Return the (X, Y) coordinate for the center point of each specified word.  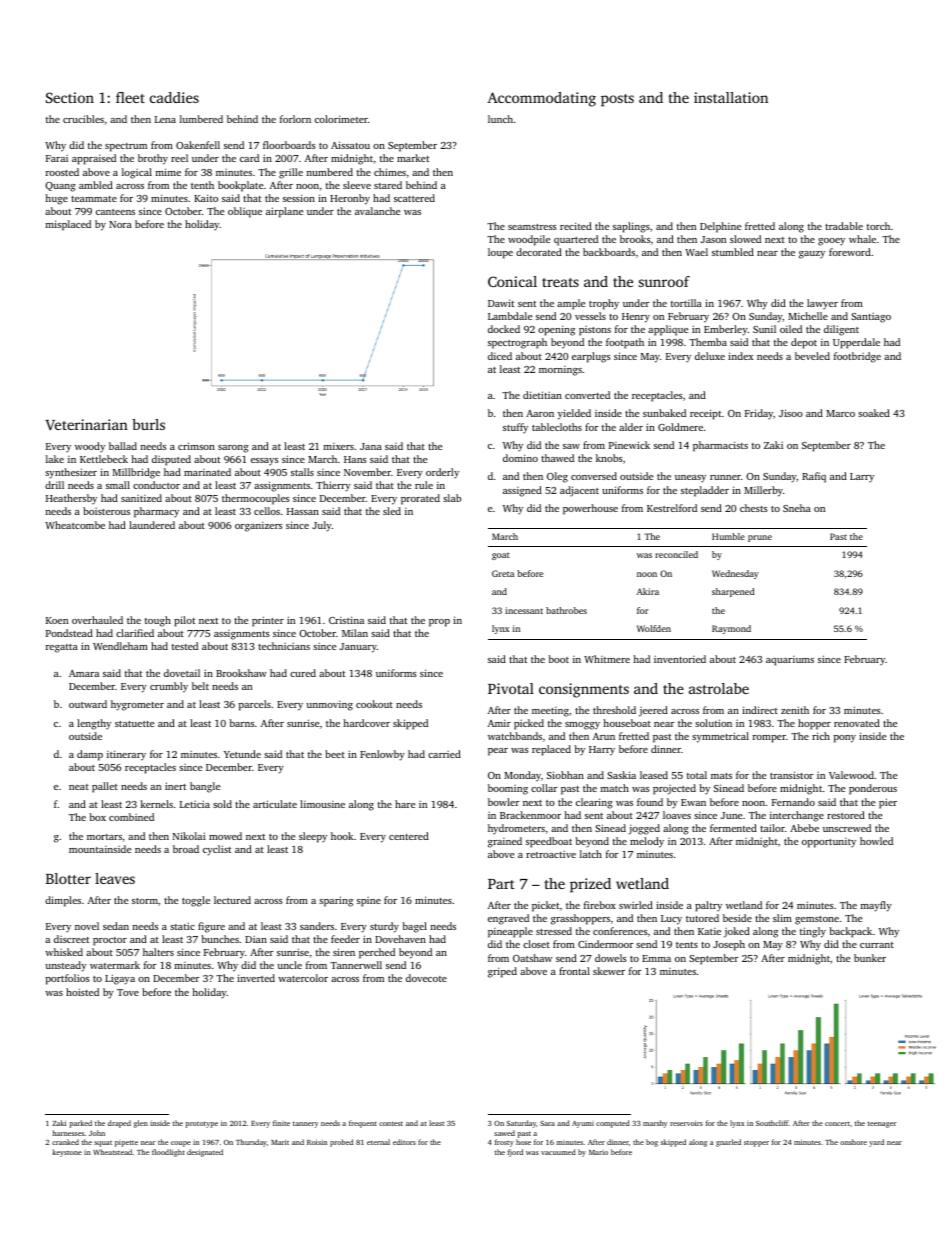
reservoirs (686, 1123)
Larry (862, 477)
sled (392, 511)
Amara (84, 673)
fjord (515, 1153)
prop (439, 623)
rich (821, 736)
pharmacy (156, 512)
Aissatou (350, 145)
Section (70, 97)
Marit (280, 1142)
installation (731, 97)
